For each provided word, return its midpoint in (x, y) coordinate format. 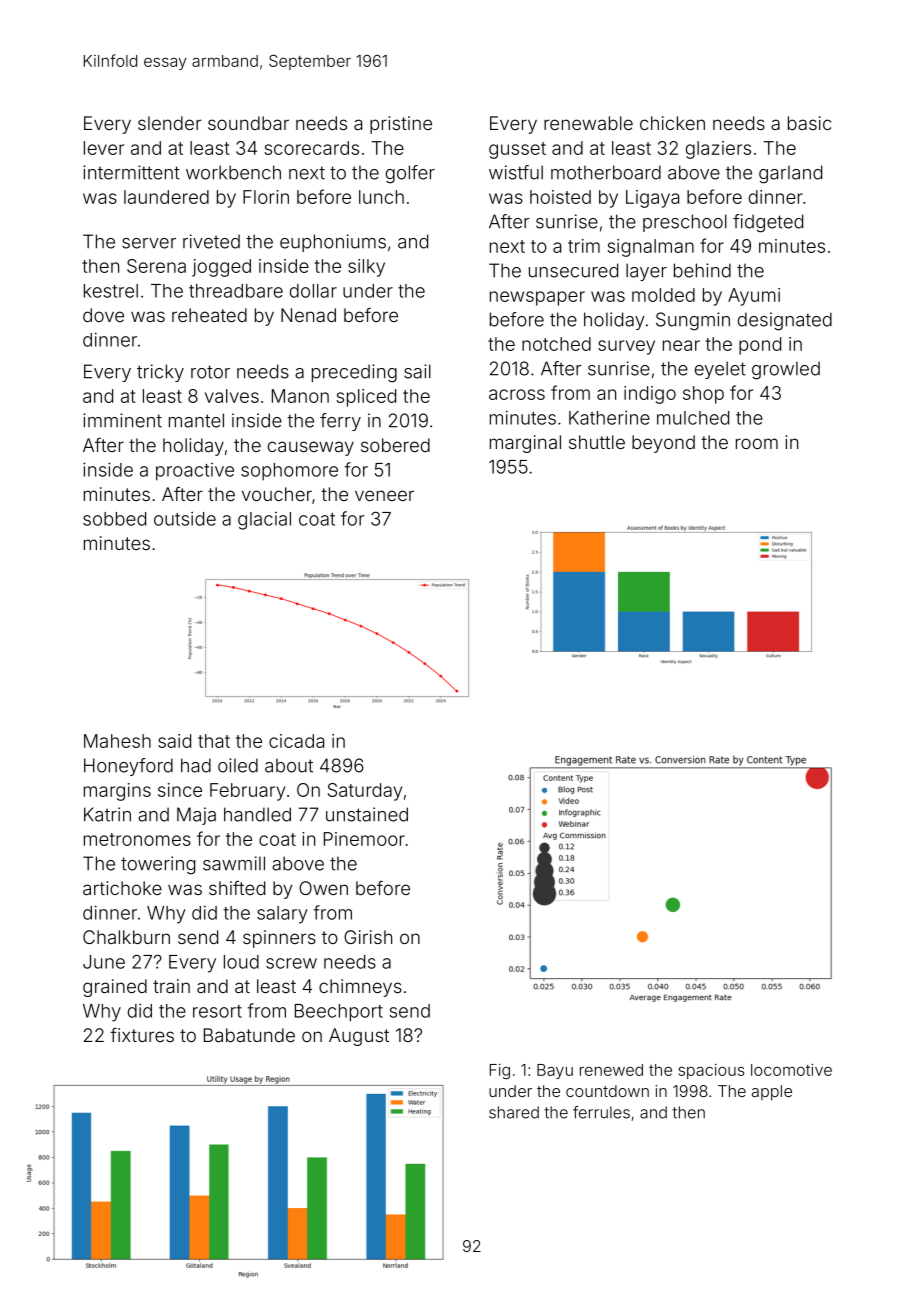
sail (417, 371)
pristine (401, 125)
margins (117, 792)
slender (169, 123)
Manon (300, 396)
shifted (237, 888)
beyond (663, 444)
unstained (367, 814)
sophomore (289, 472)
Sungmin (693, 321)
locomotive (791, 1070)
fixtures (142, 1035)
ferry (340, 422)
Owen (323, 888)
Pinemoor (364, 839)
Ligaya (652, 199)
